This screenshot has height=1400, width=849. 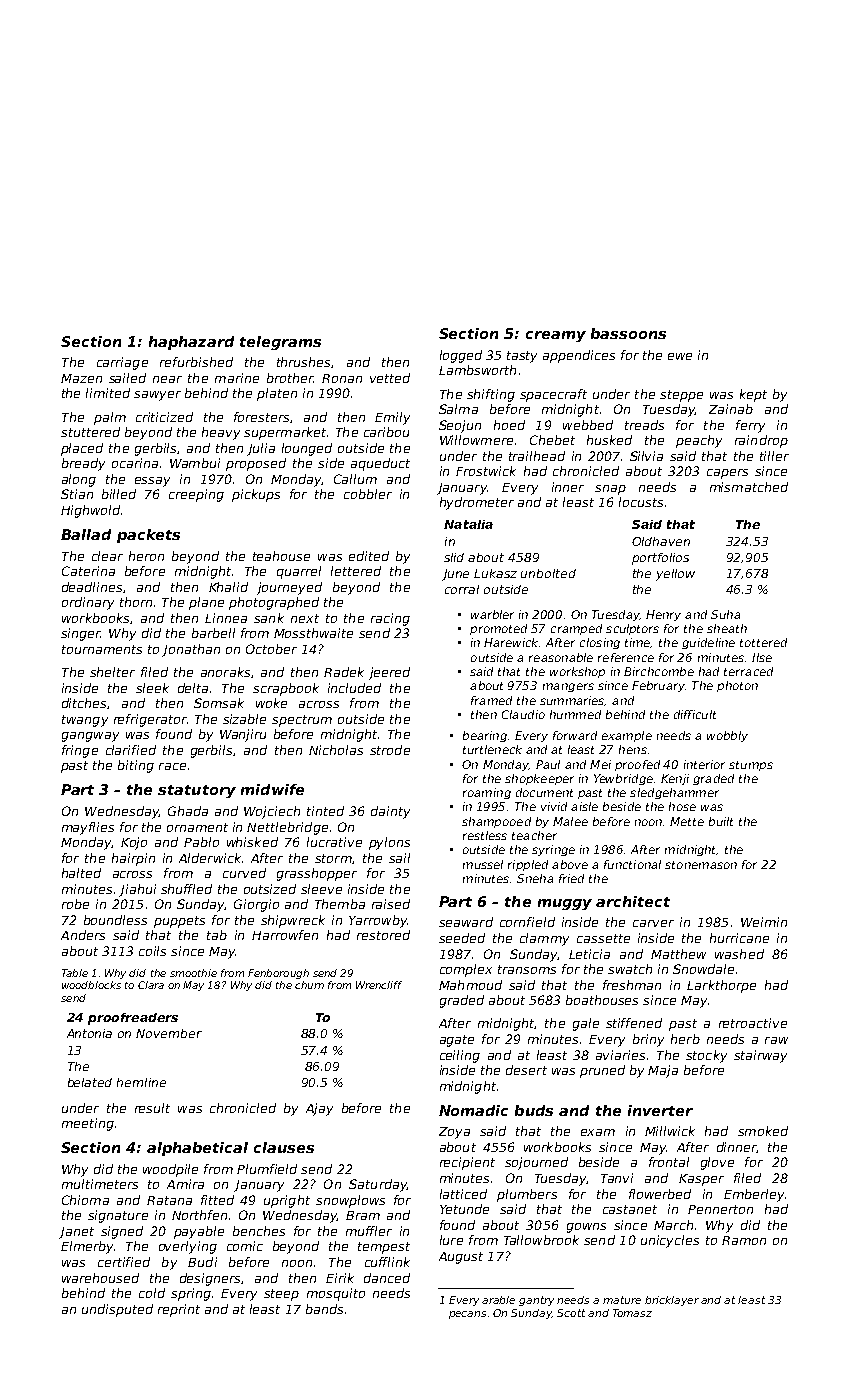 I want to click on Harewick, so click(x=512, y=642).
